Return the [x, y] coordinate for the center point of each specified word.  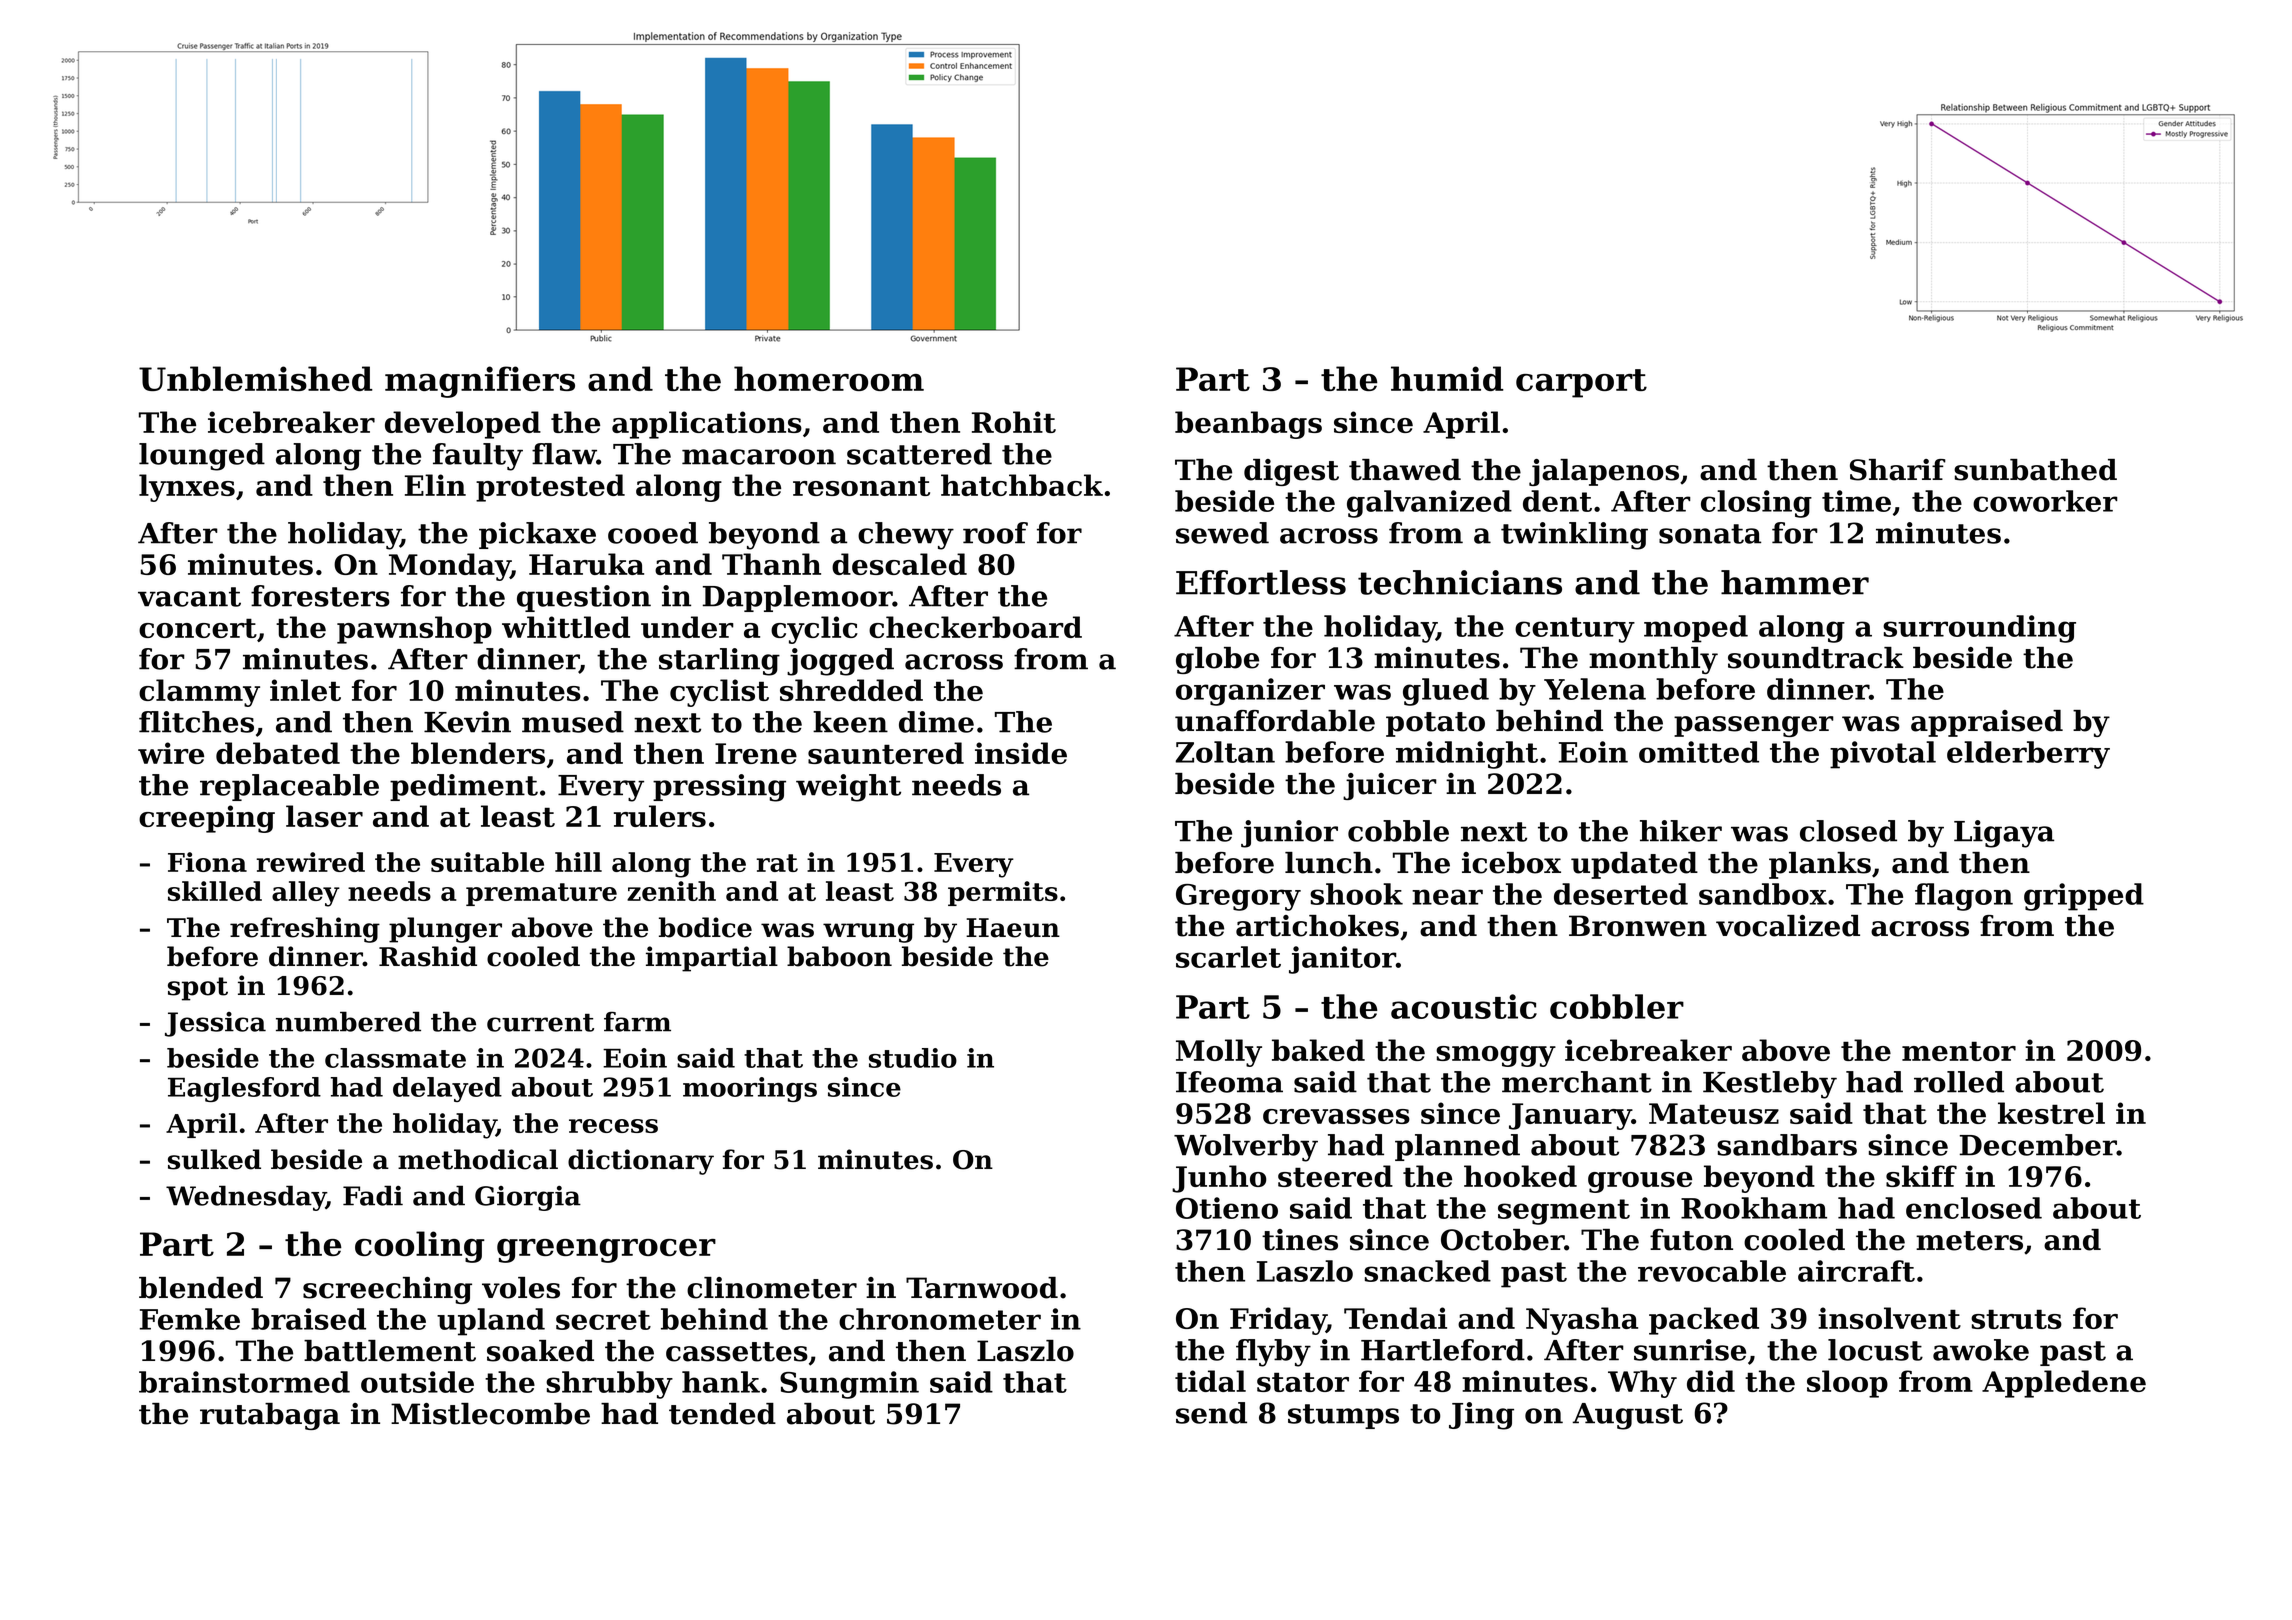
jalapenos [1604, 472]
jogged [840, 662]
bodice [705, 927]
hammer [1795, 582]
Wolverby [1246, 1148]
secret [603, 1320]
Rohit [1014, 422]
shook [1356, 894]
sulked [214, 1159]
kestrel [2051, 1113]
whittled [566, 627]
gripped [2084, 897]
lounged [202, 457]
